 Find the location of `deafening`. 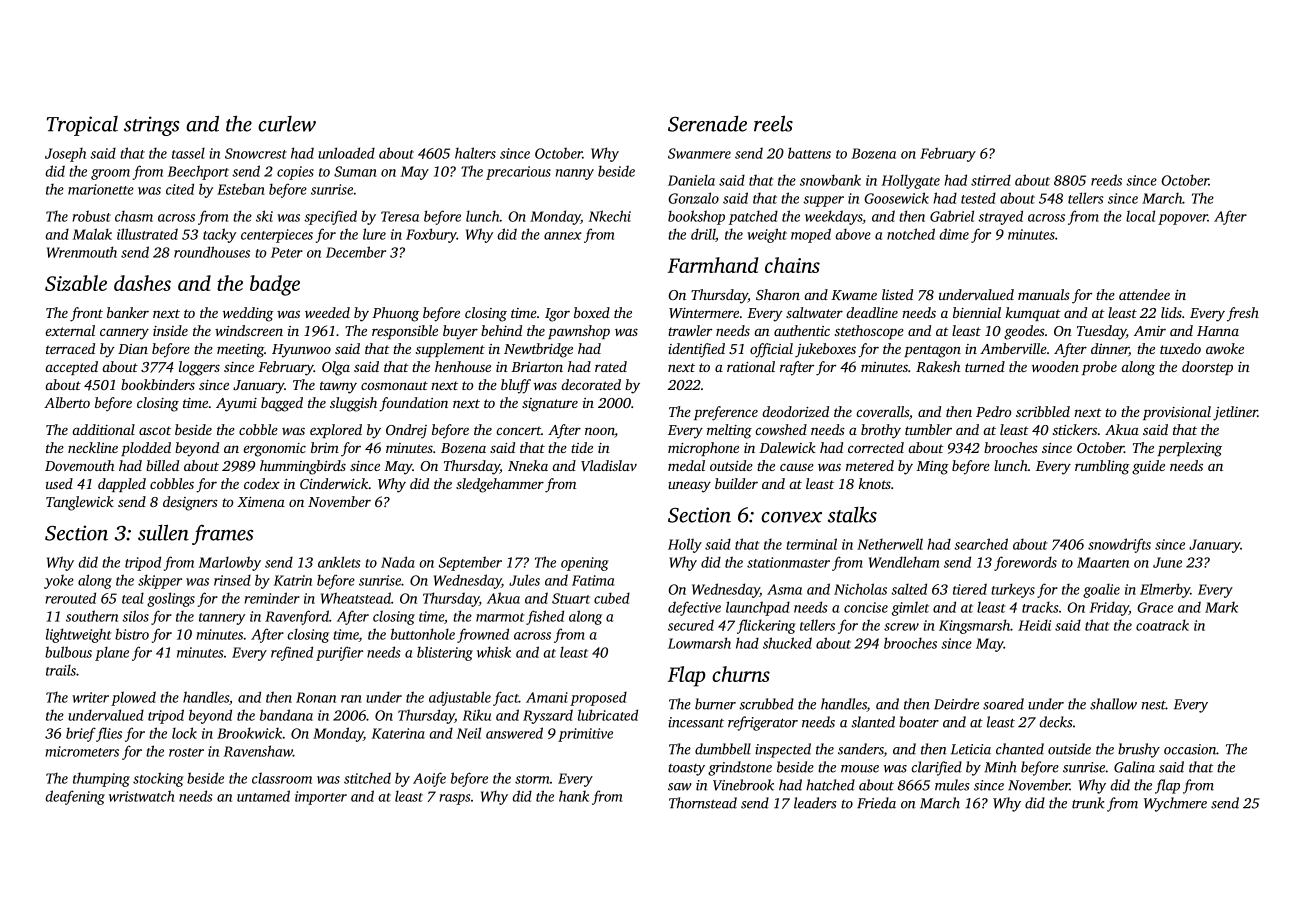

deafening is located at coordinates (75, 797).
